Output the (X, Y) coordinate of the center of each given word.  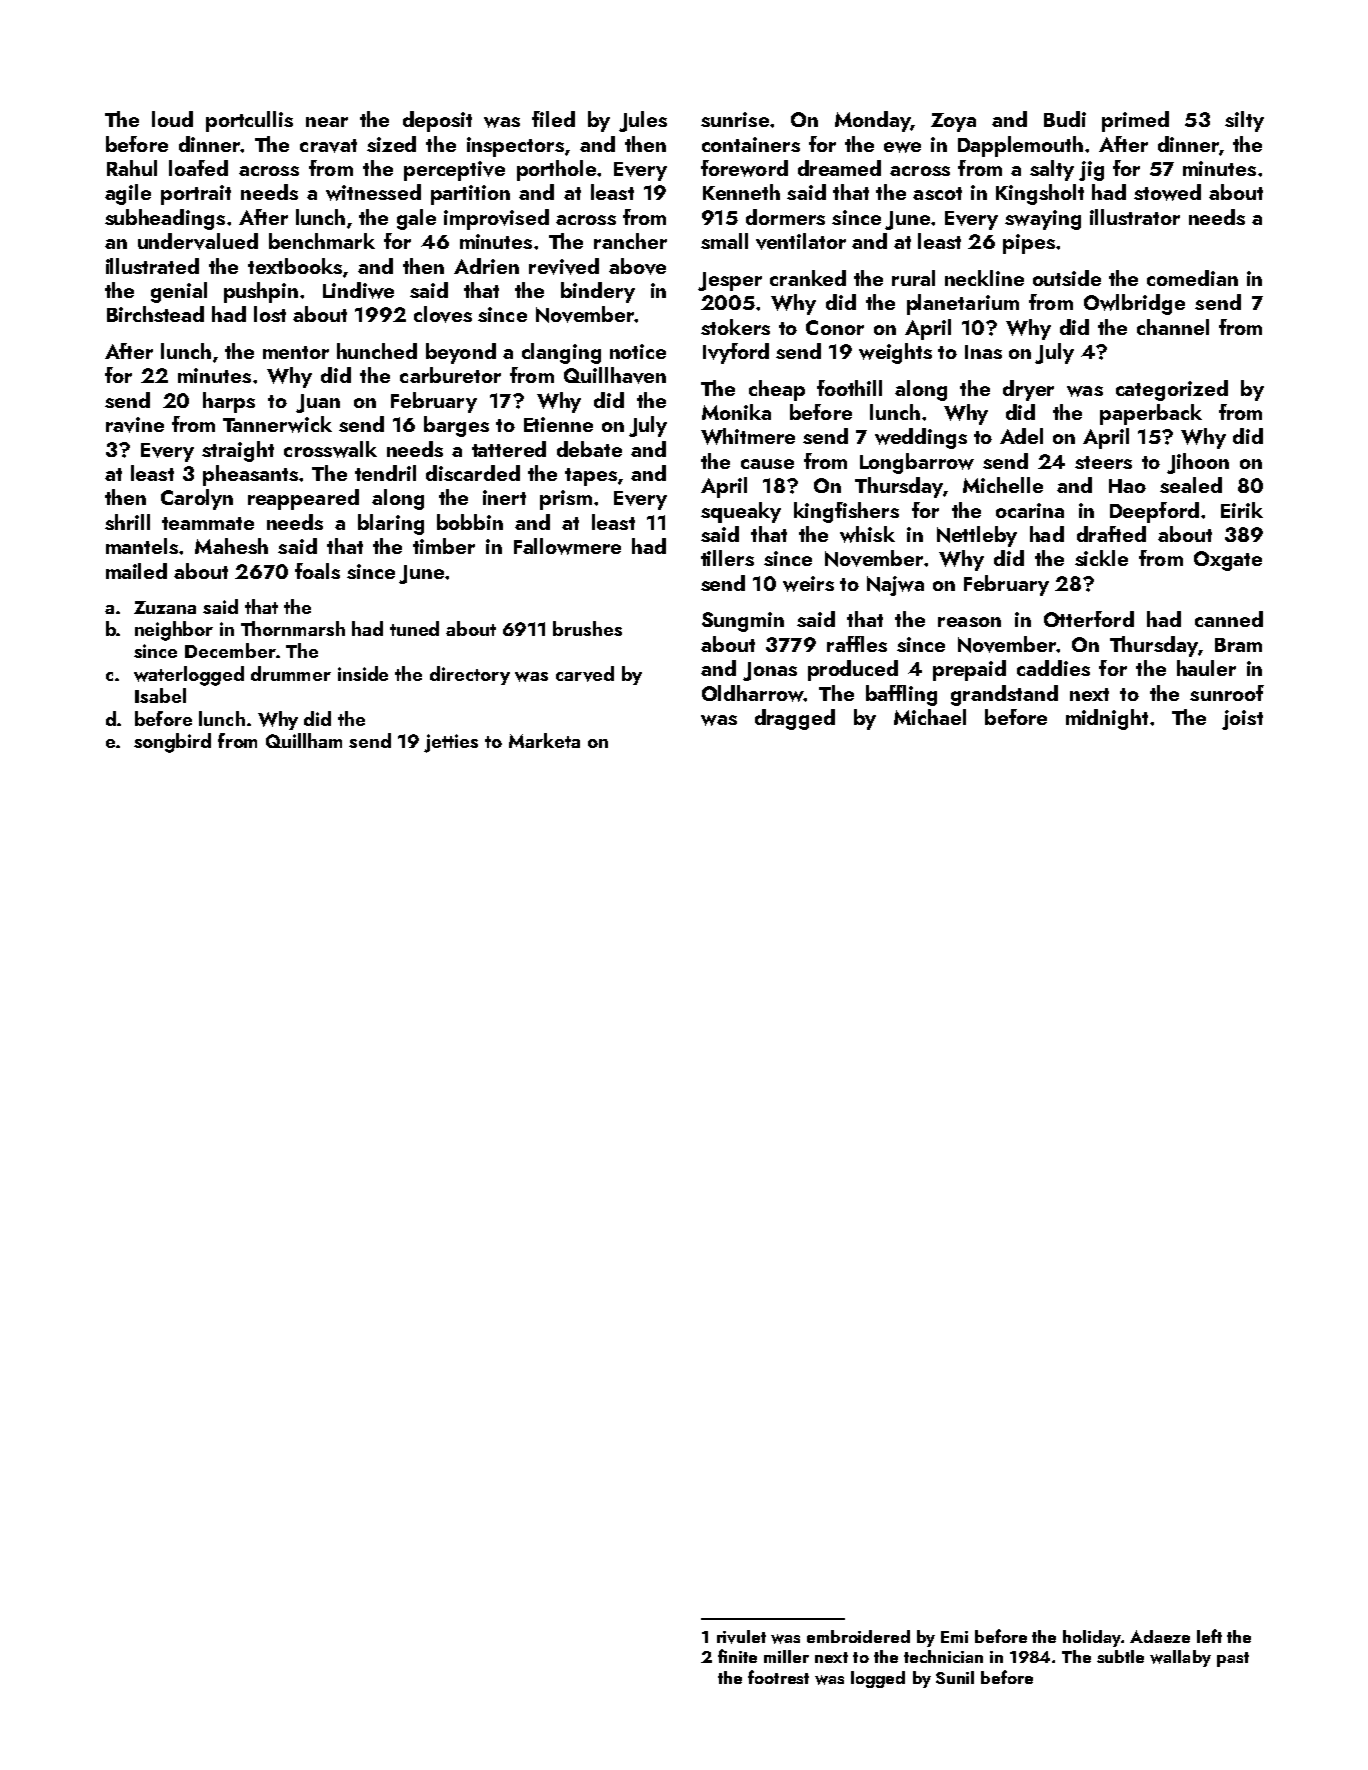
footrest (778, 1677)
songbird (172, 743)
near (327, 122)
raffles (857, 644)
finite (737, 1656)
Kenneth (741, 192)
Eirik (1242, 510)
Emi (954, 1637)
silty (1244, 121)
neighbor (174, 631)
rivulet (741, 1637)
